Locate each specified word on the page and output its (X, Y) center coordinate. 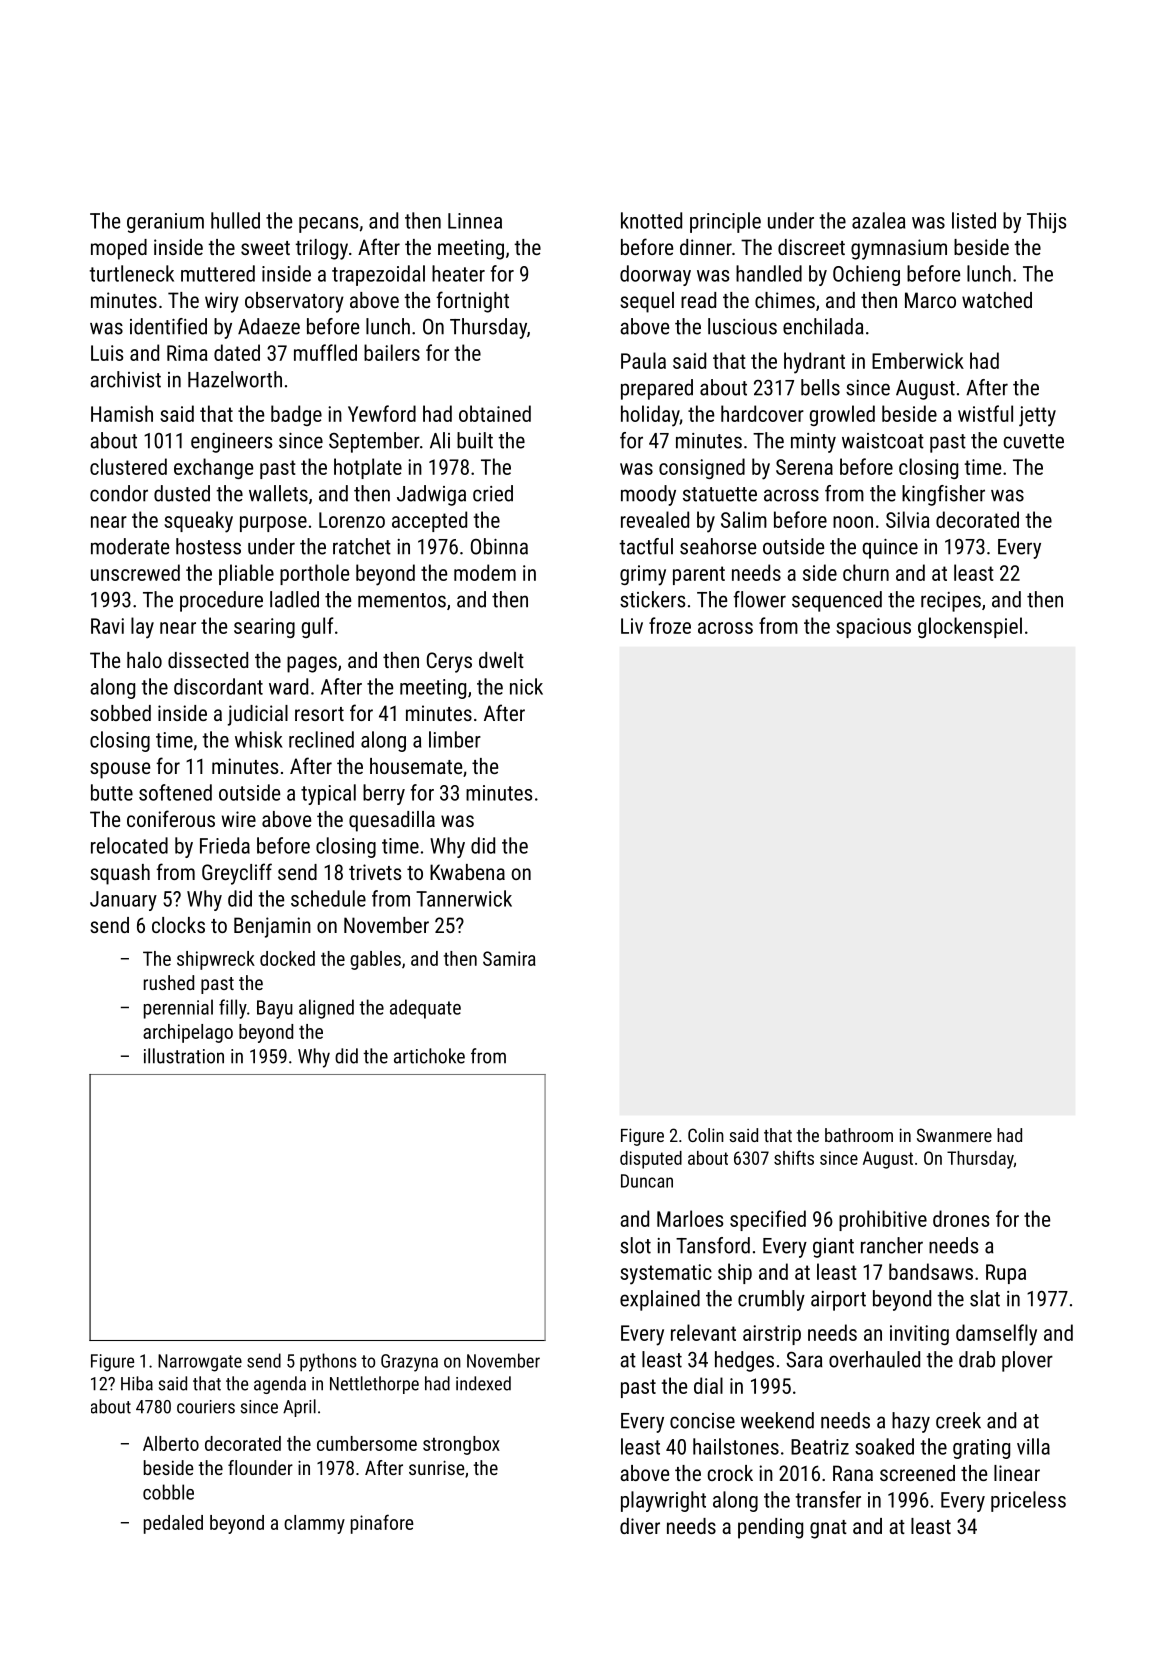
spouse (120, 770)
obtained (495, 413)
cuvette (1034, 441)
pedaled (173, 1524)
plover (1027, 1361)
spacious (873, 628)
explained (660, 1300)
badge (296, 415)
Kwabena (467, 872)
